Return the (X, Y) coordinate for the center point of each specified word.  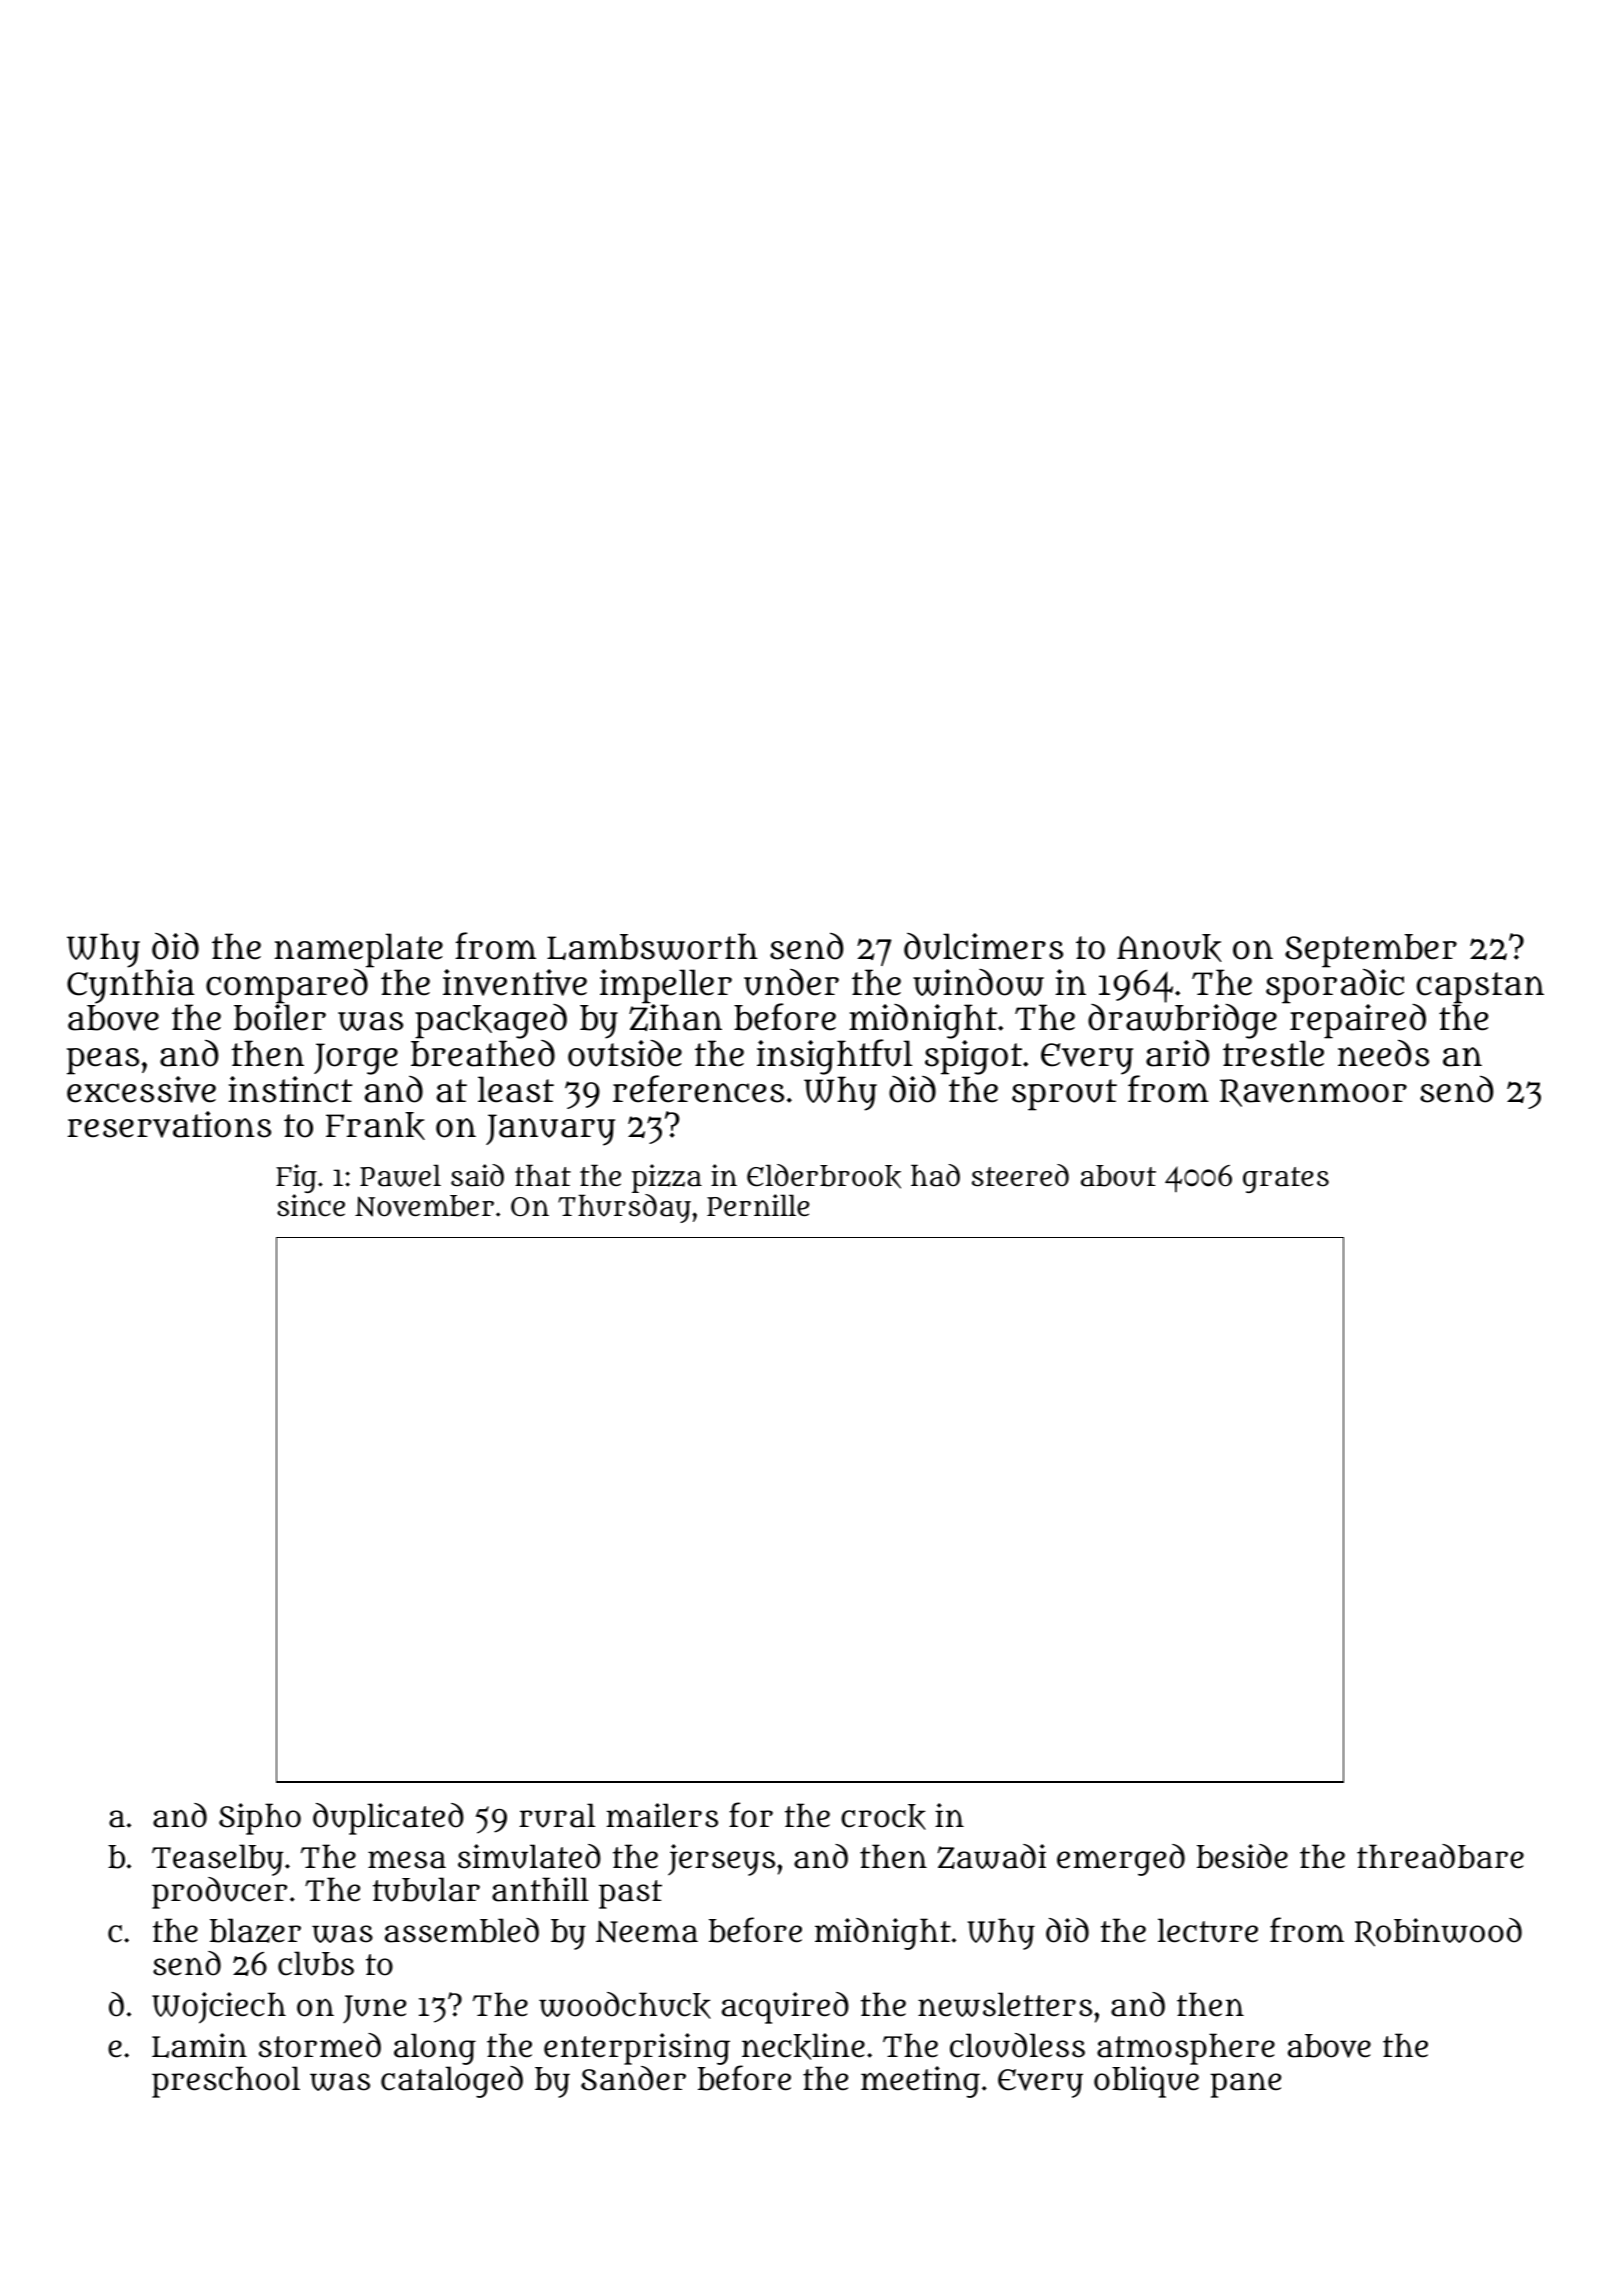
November (424, 1206)
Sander (633, 2078)
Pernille (758, 1205)
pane (1245, 2085)
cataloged (452, 2082)
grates (1286, 1180)
